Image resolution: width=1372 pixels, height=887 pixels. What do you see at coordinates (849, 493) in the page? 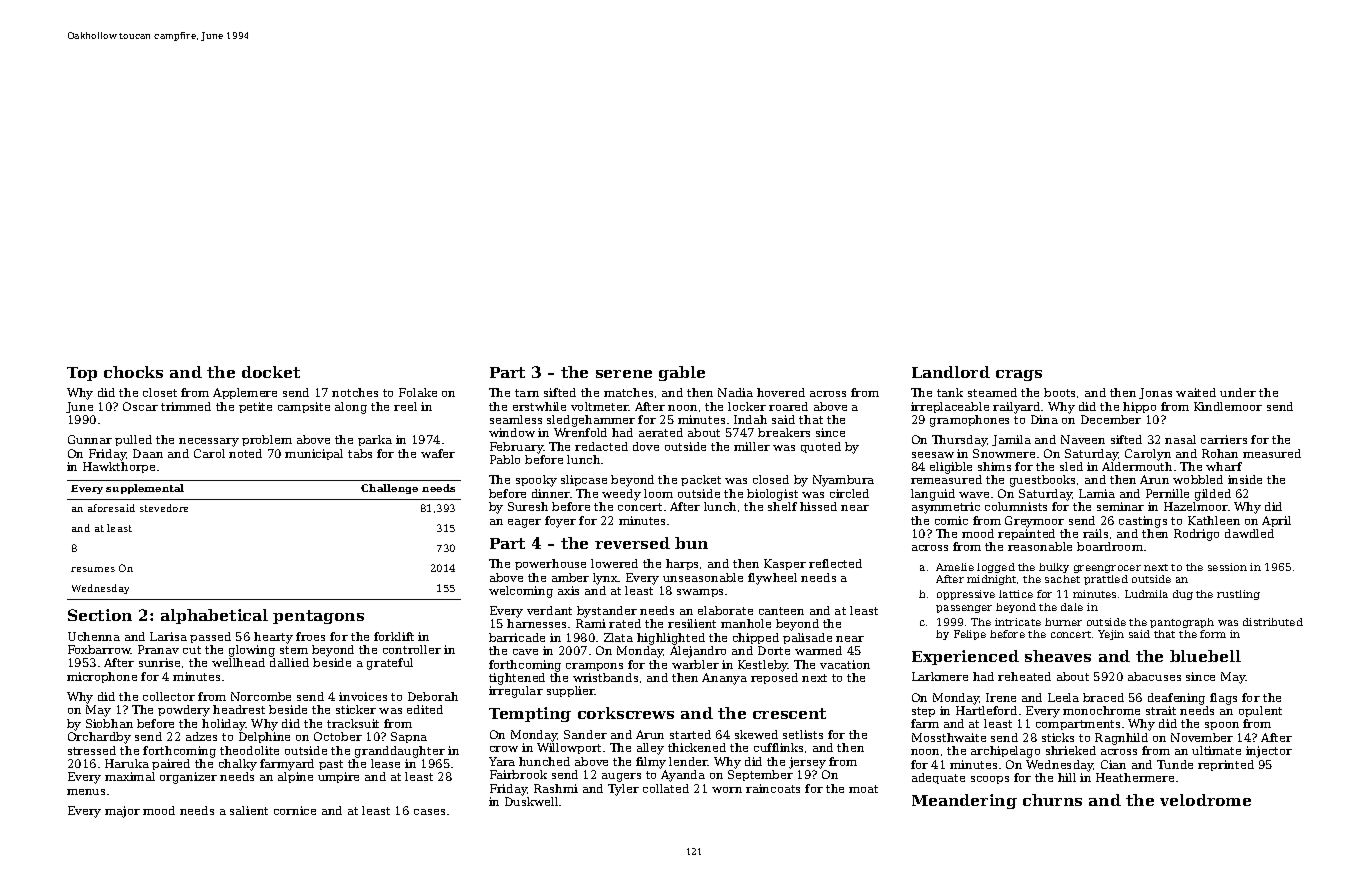
I see `circled` at bounding box center [849, 493].
